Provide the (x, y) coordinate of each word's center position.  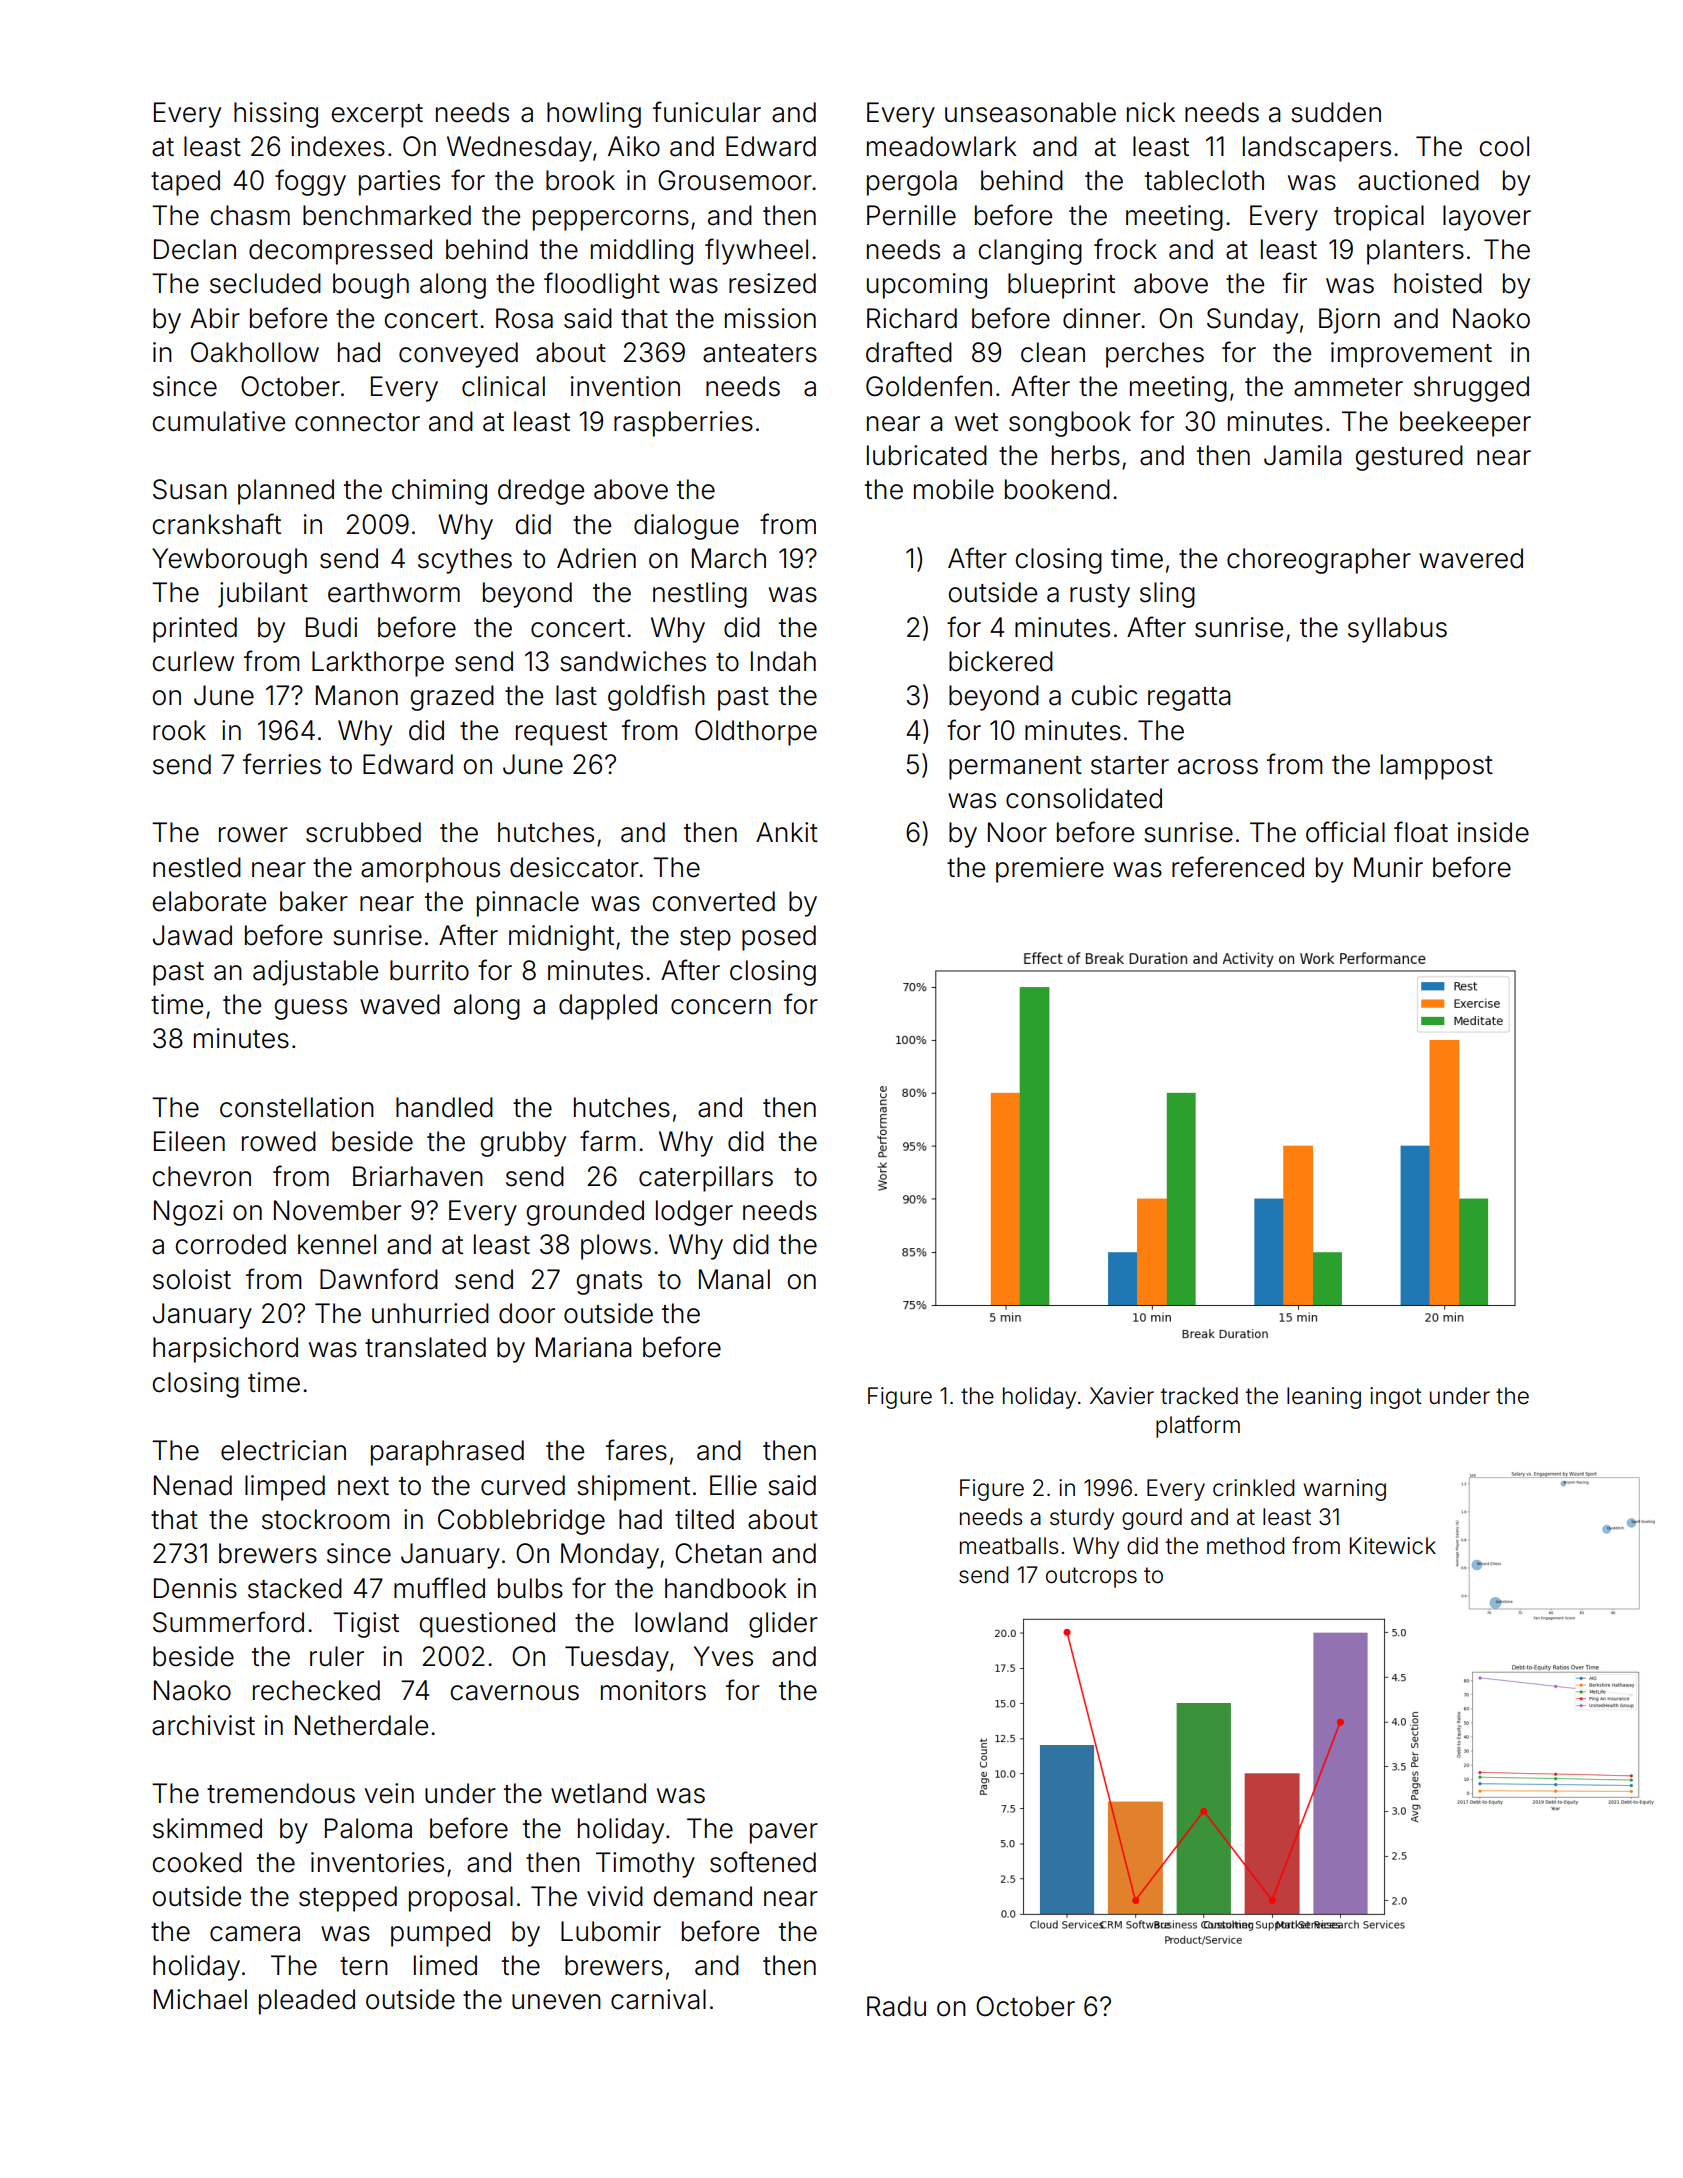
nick (1151, 112)
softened (763, 1862)
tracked (1199, 1396)
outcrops (1091, 1577)
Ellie (733, 1485)
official (1345, 832)
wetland (598, 1793)
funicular (707, 112)
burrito (429, 970)
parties (399, 183)
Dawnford (379, 1279)
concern (721, 1007)
